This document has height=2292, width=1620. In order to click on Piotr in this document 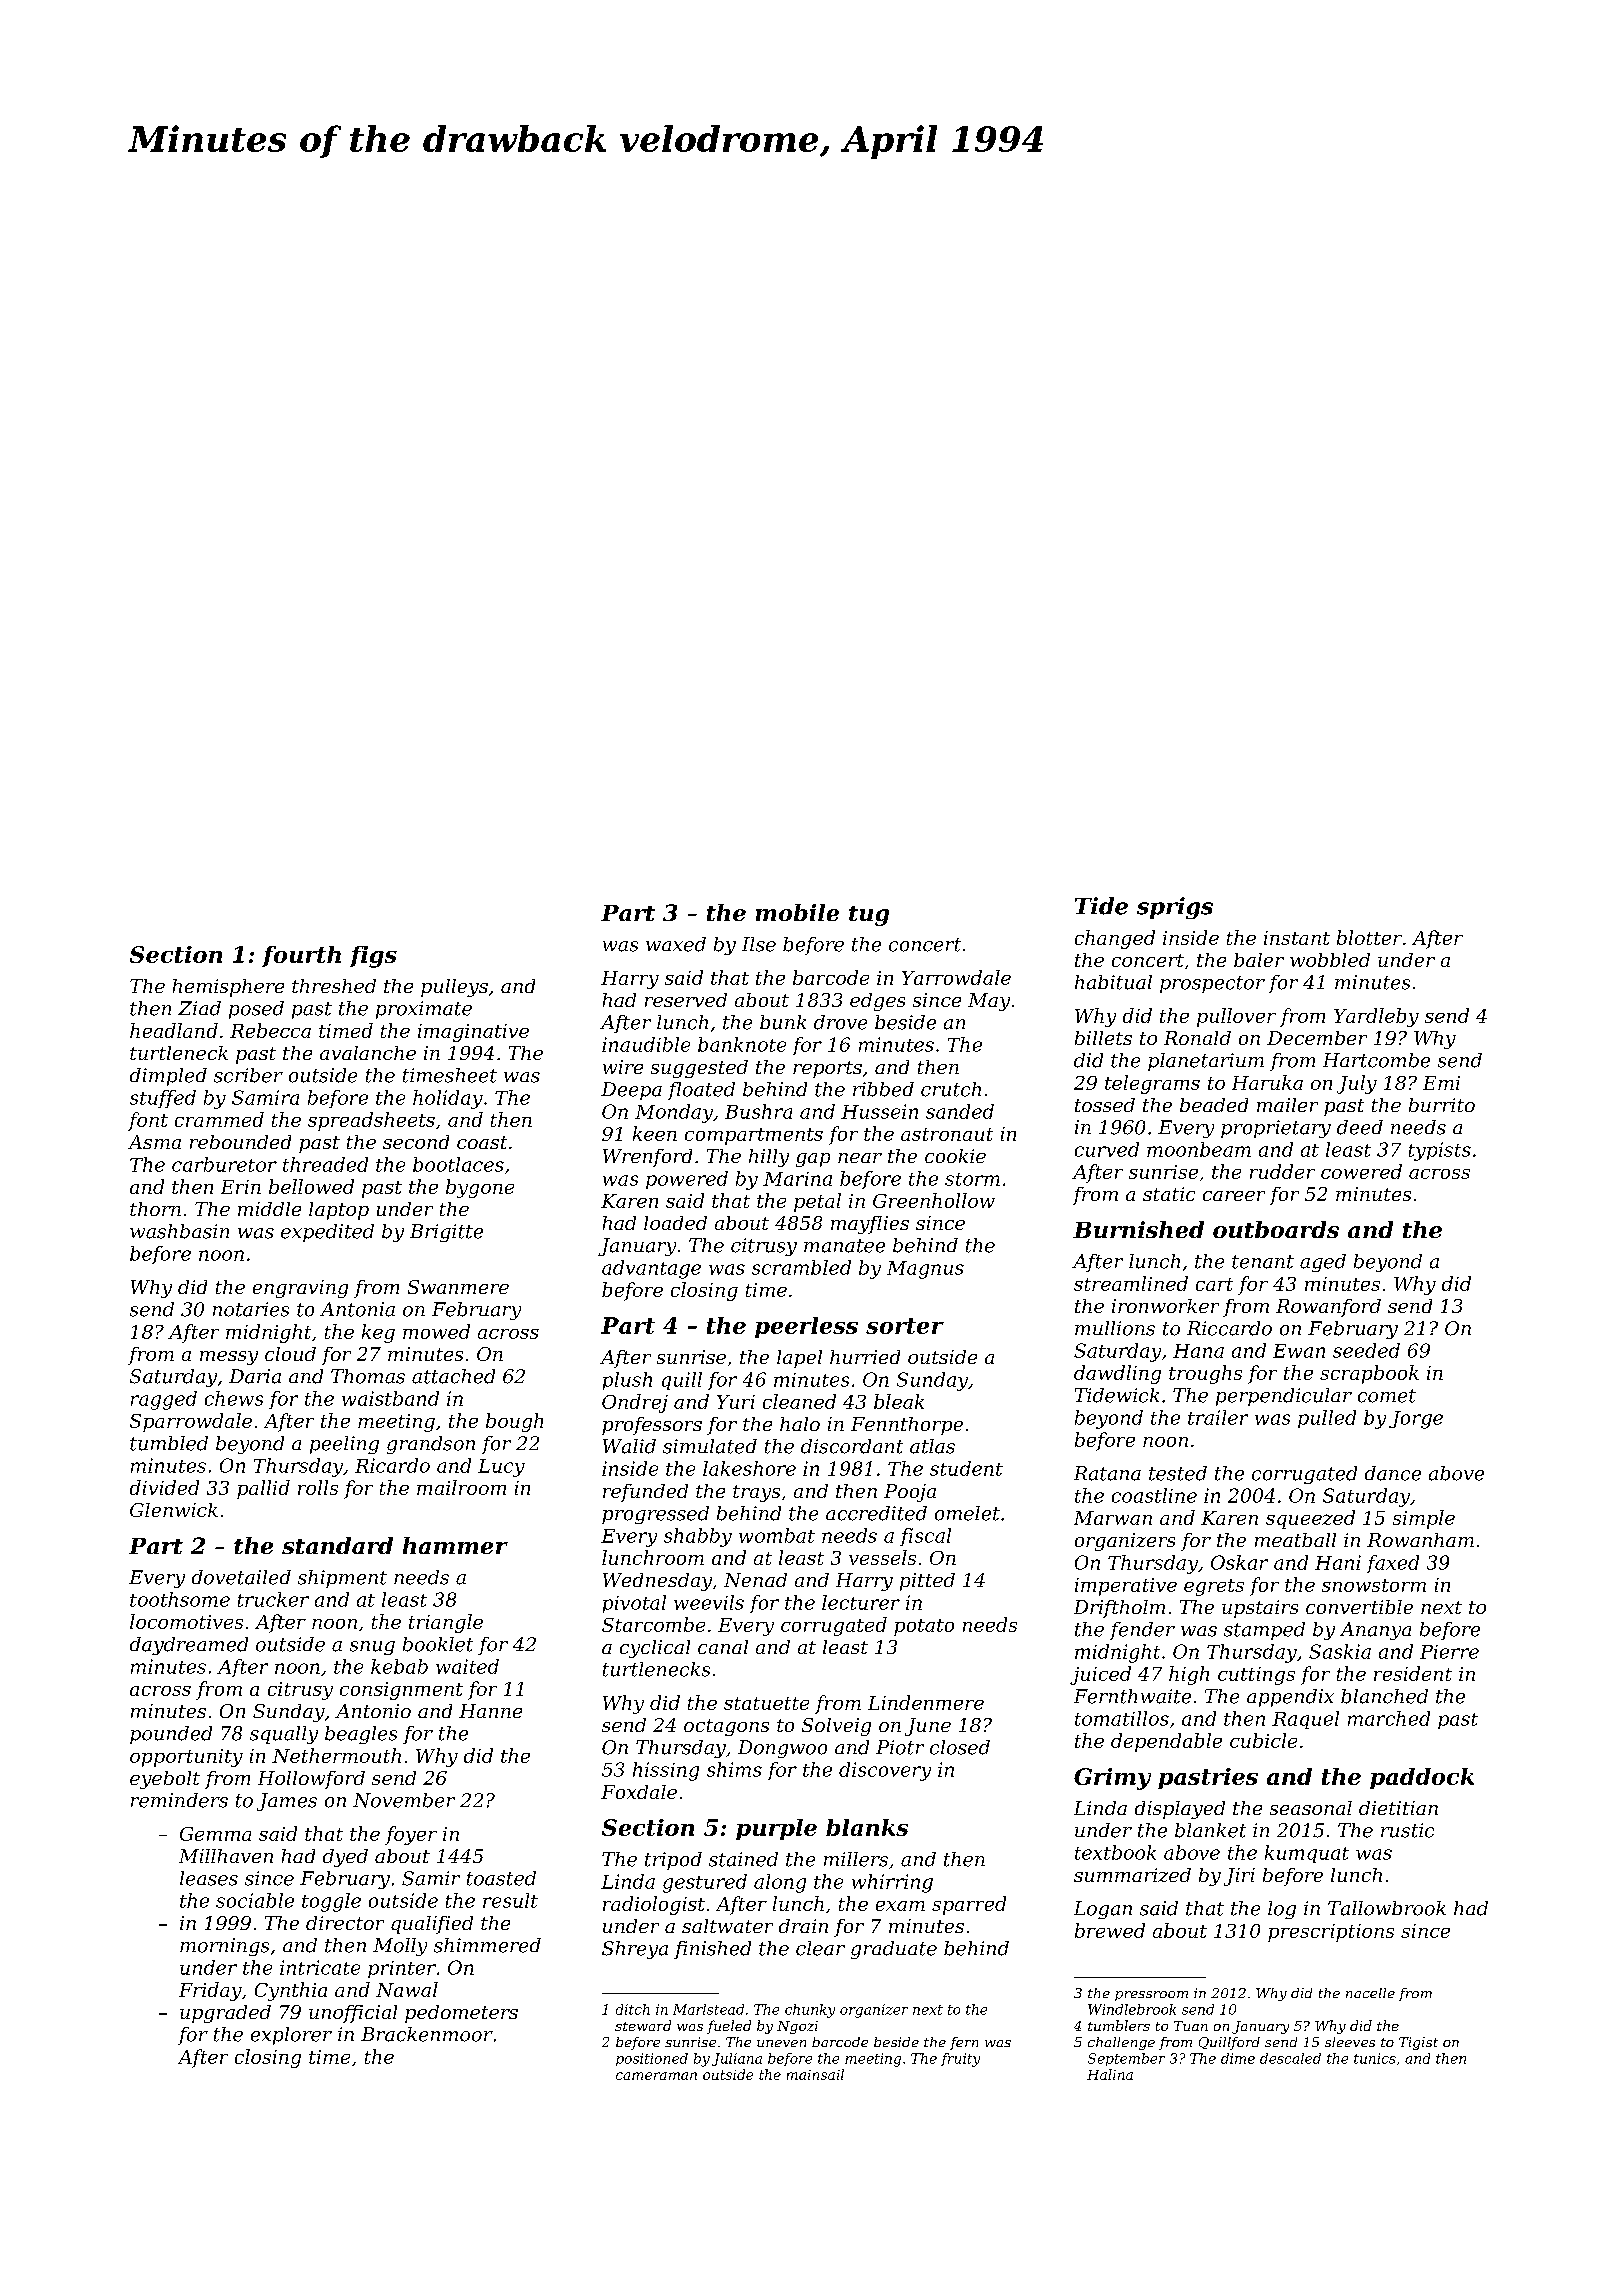, I will do `click(900, 1747)`.
